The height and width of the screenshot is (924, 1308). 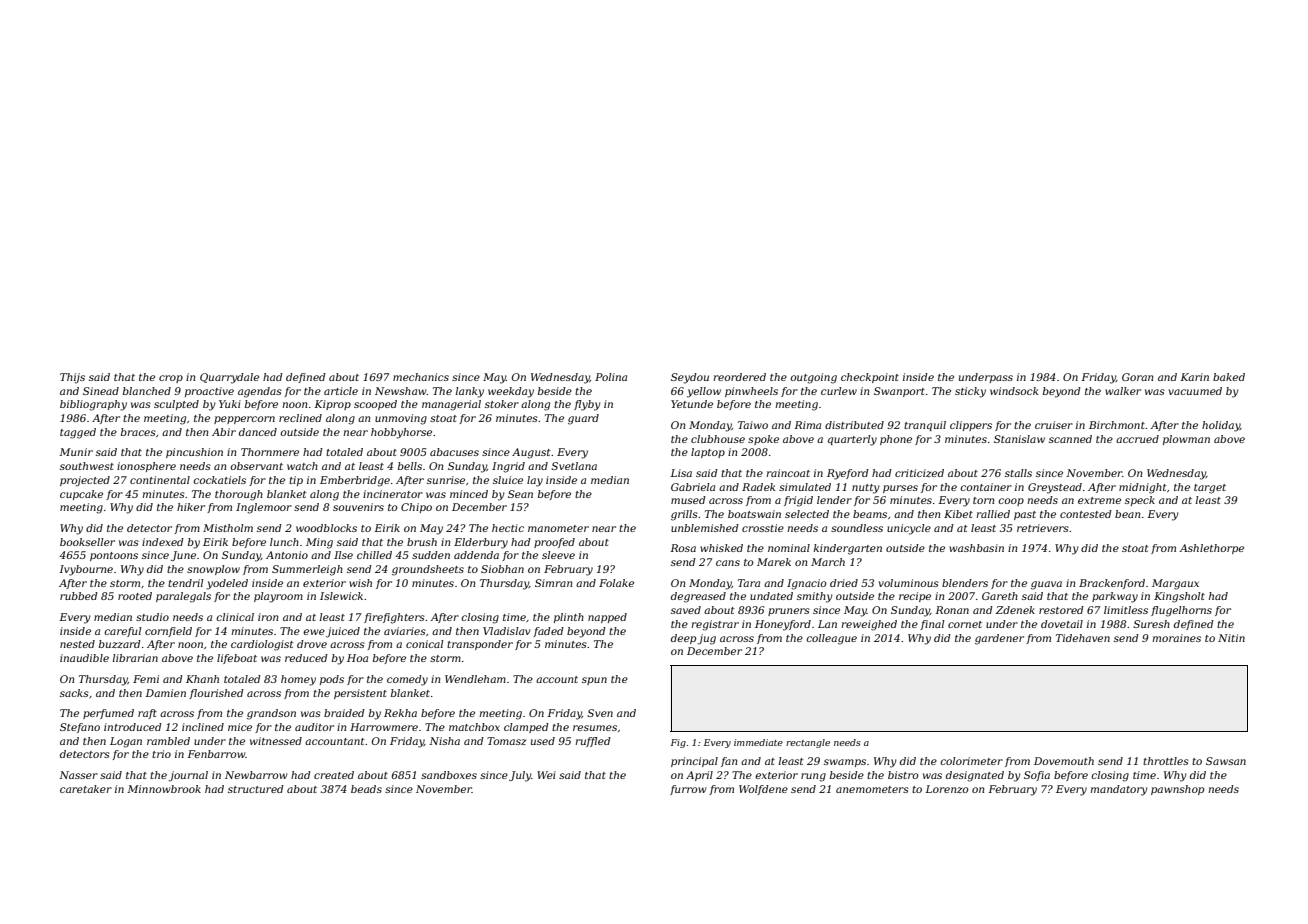 What do you see at coordinates (1137, 377) in the screenshot?
I see `Goran` at bounding box center [1137, 377].
